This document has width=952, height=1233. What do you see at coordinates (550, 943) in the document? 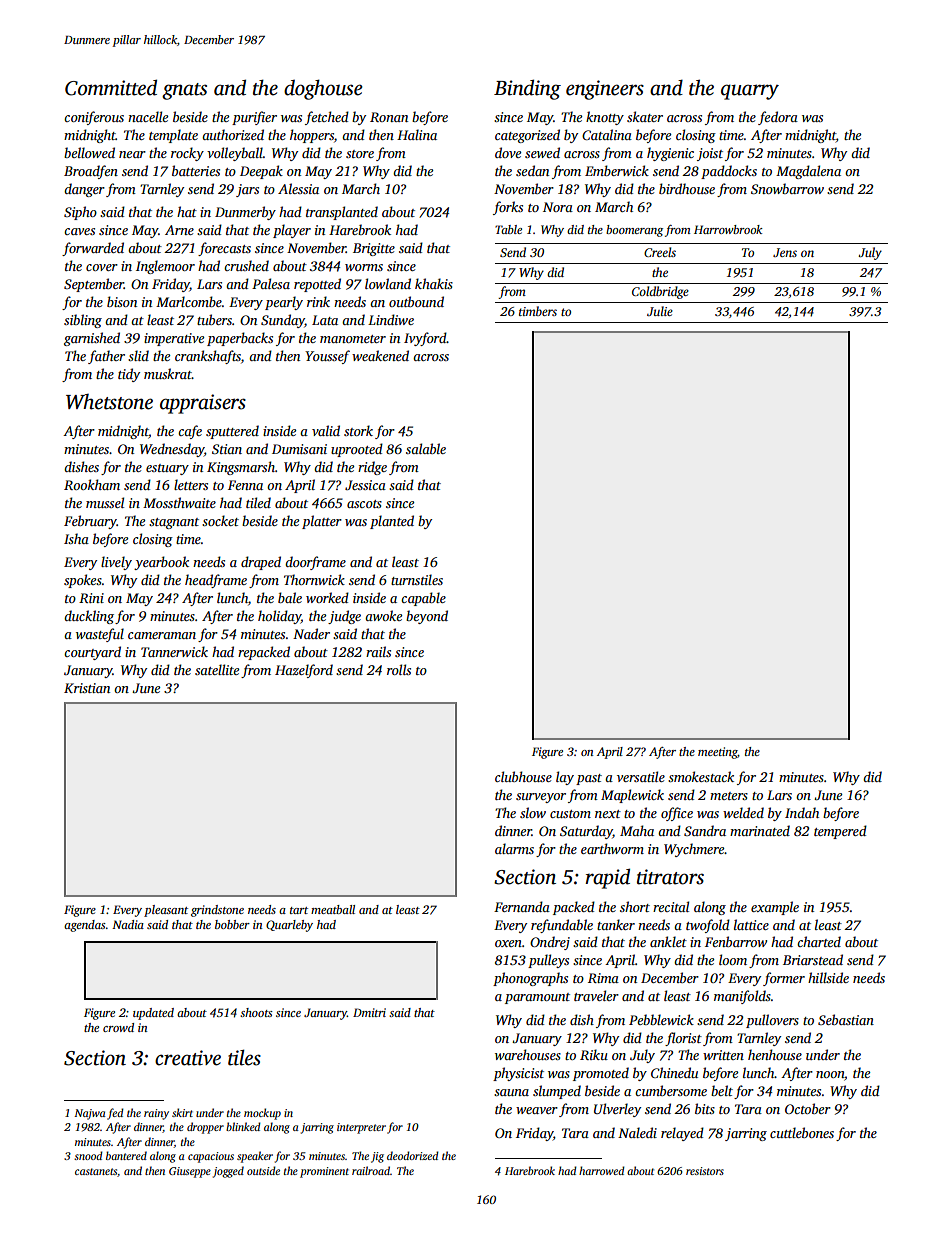
I see `Ondrej` at bounding box center [550, 943].
